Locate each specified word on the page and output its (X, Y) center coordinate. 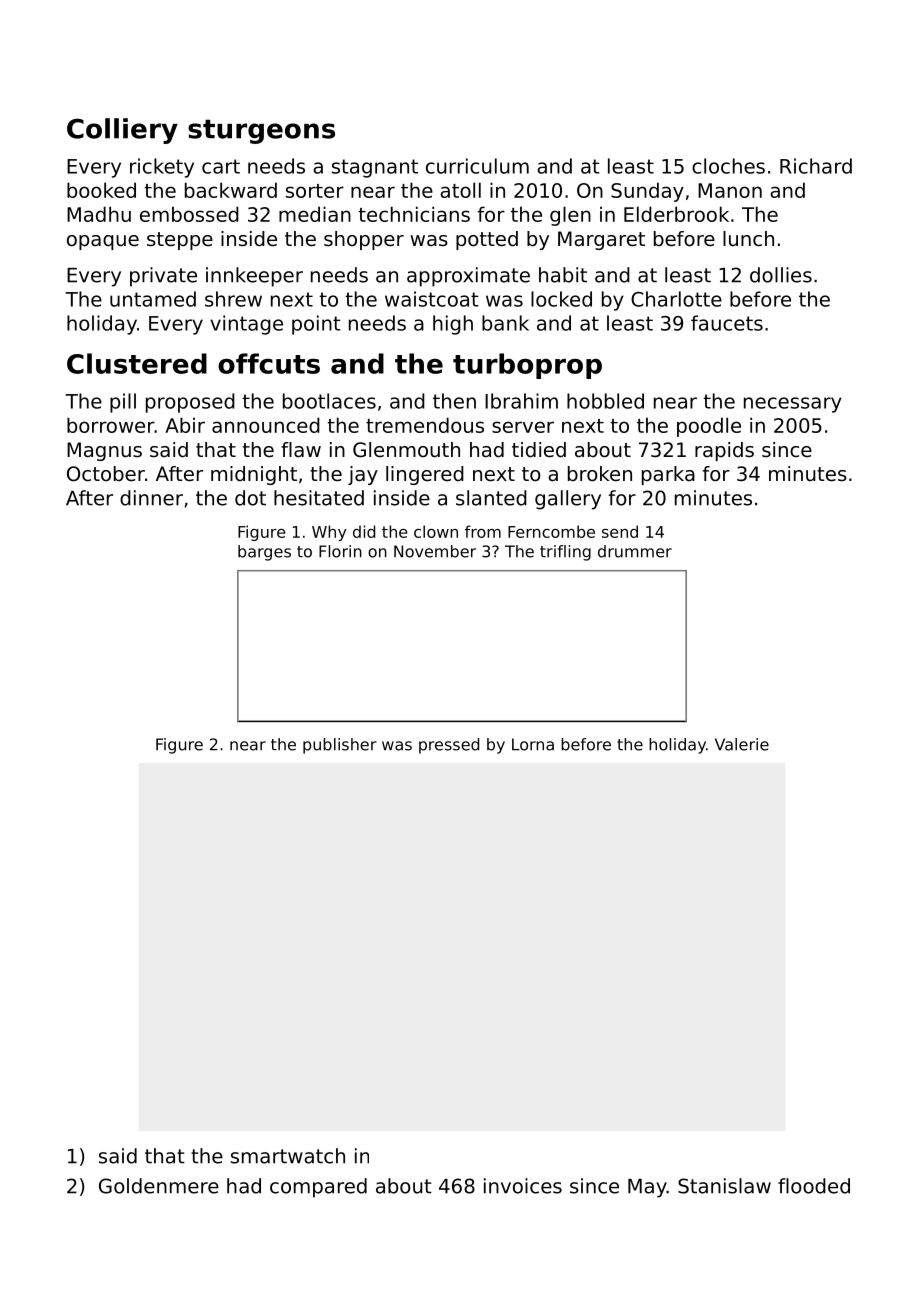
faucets (727, 323)
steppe (180, 241)
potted (487, 240)
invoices (523, 1186)
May (647, 1188)
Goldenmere (159, 1186)
